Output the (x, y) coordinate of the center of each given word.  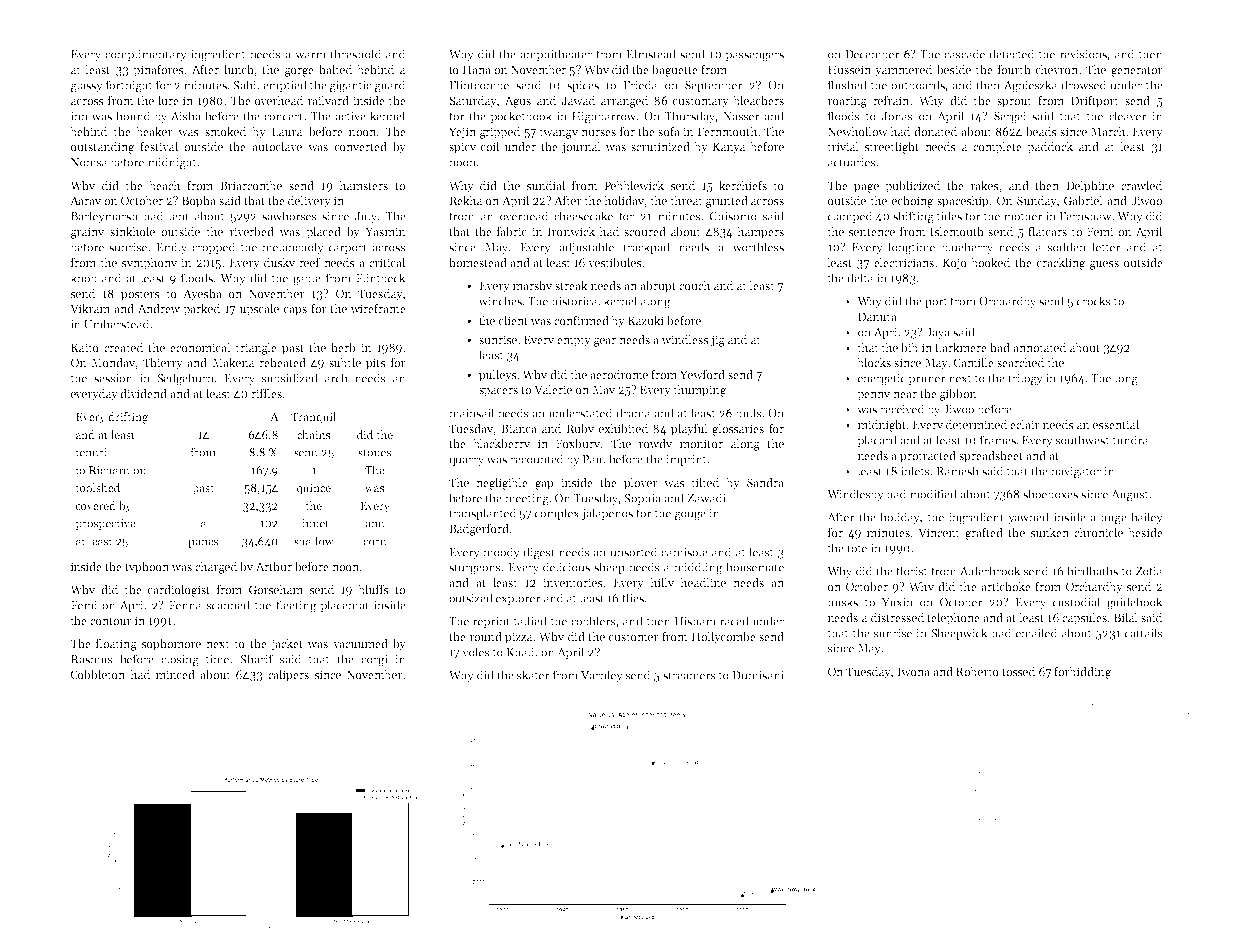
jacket (287, 645)
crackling (1061, 264)
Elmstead (651, 54)
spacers (498, 392)
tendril (93, 452)
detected (1011, 54)
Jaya (938, 333)
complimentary (146, 55)
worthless (758, 247)
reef (309, 262)
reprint (491, 622)
